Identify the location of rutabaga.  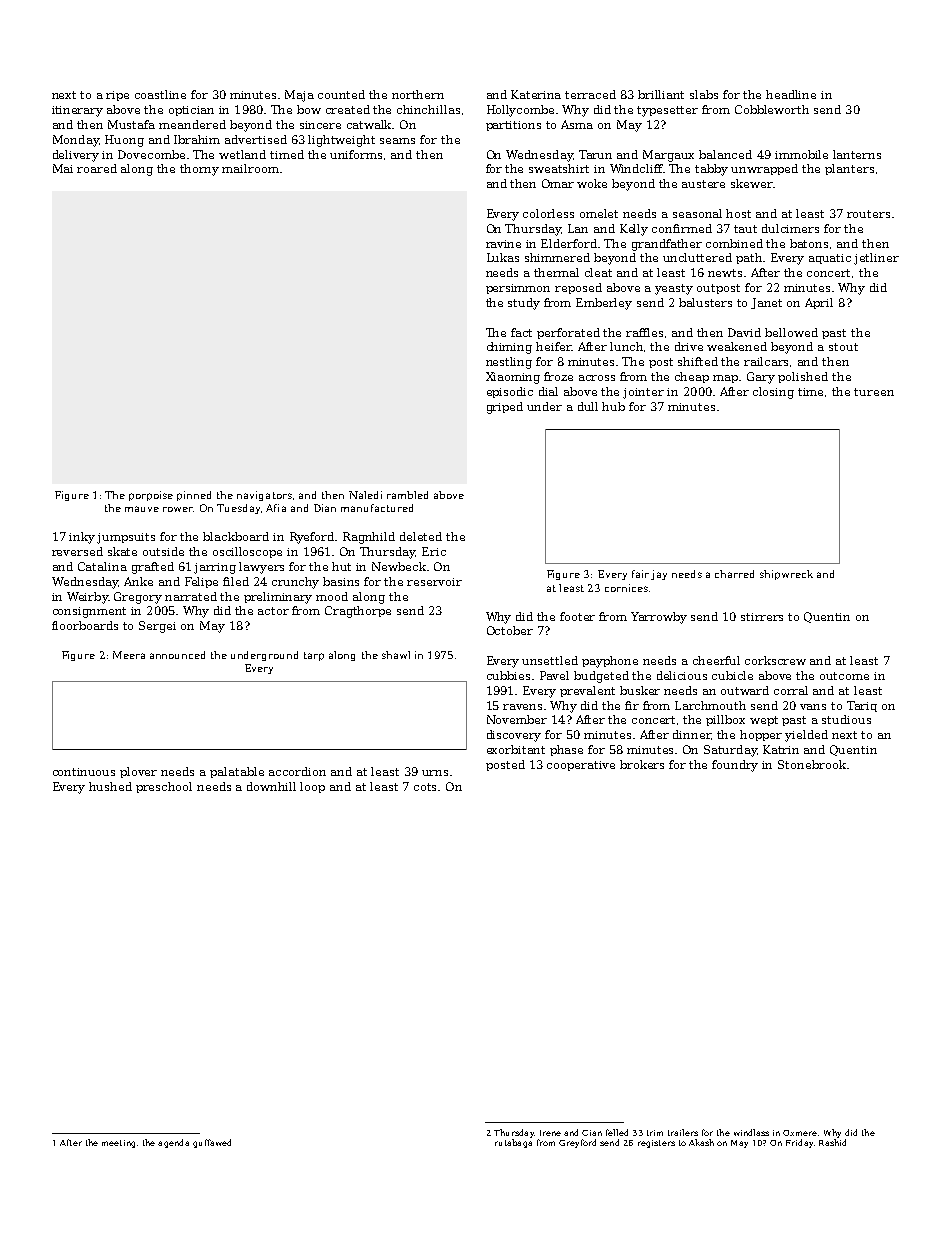
(513, 1143).
